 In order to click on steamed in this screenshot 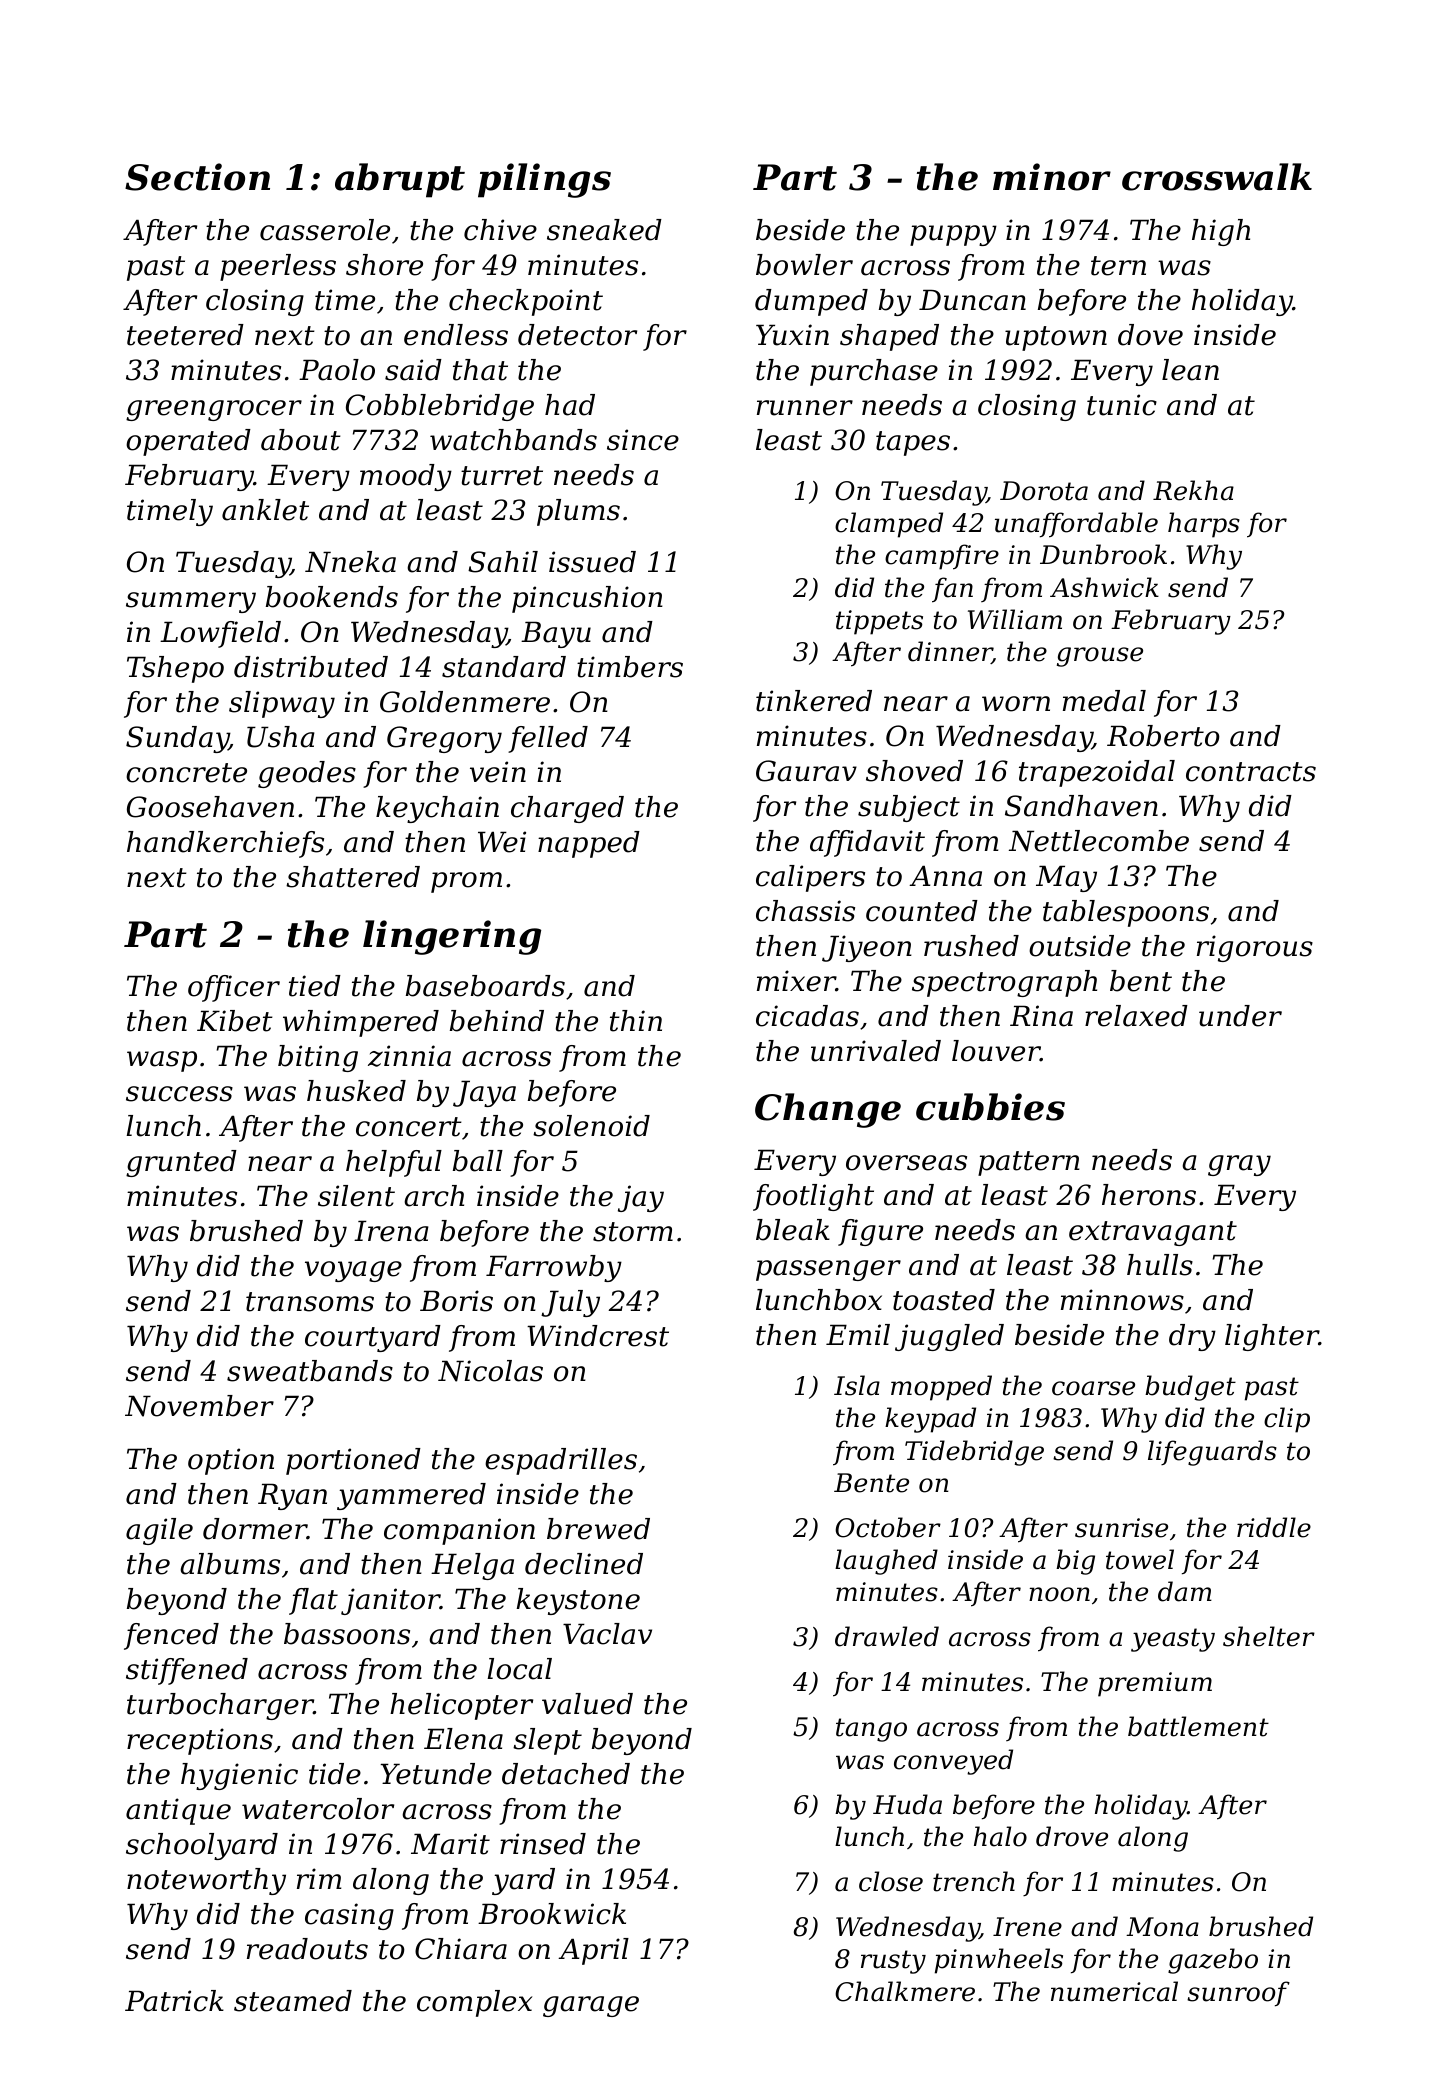, I will do `click(293, 2001)`.
